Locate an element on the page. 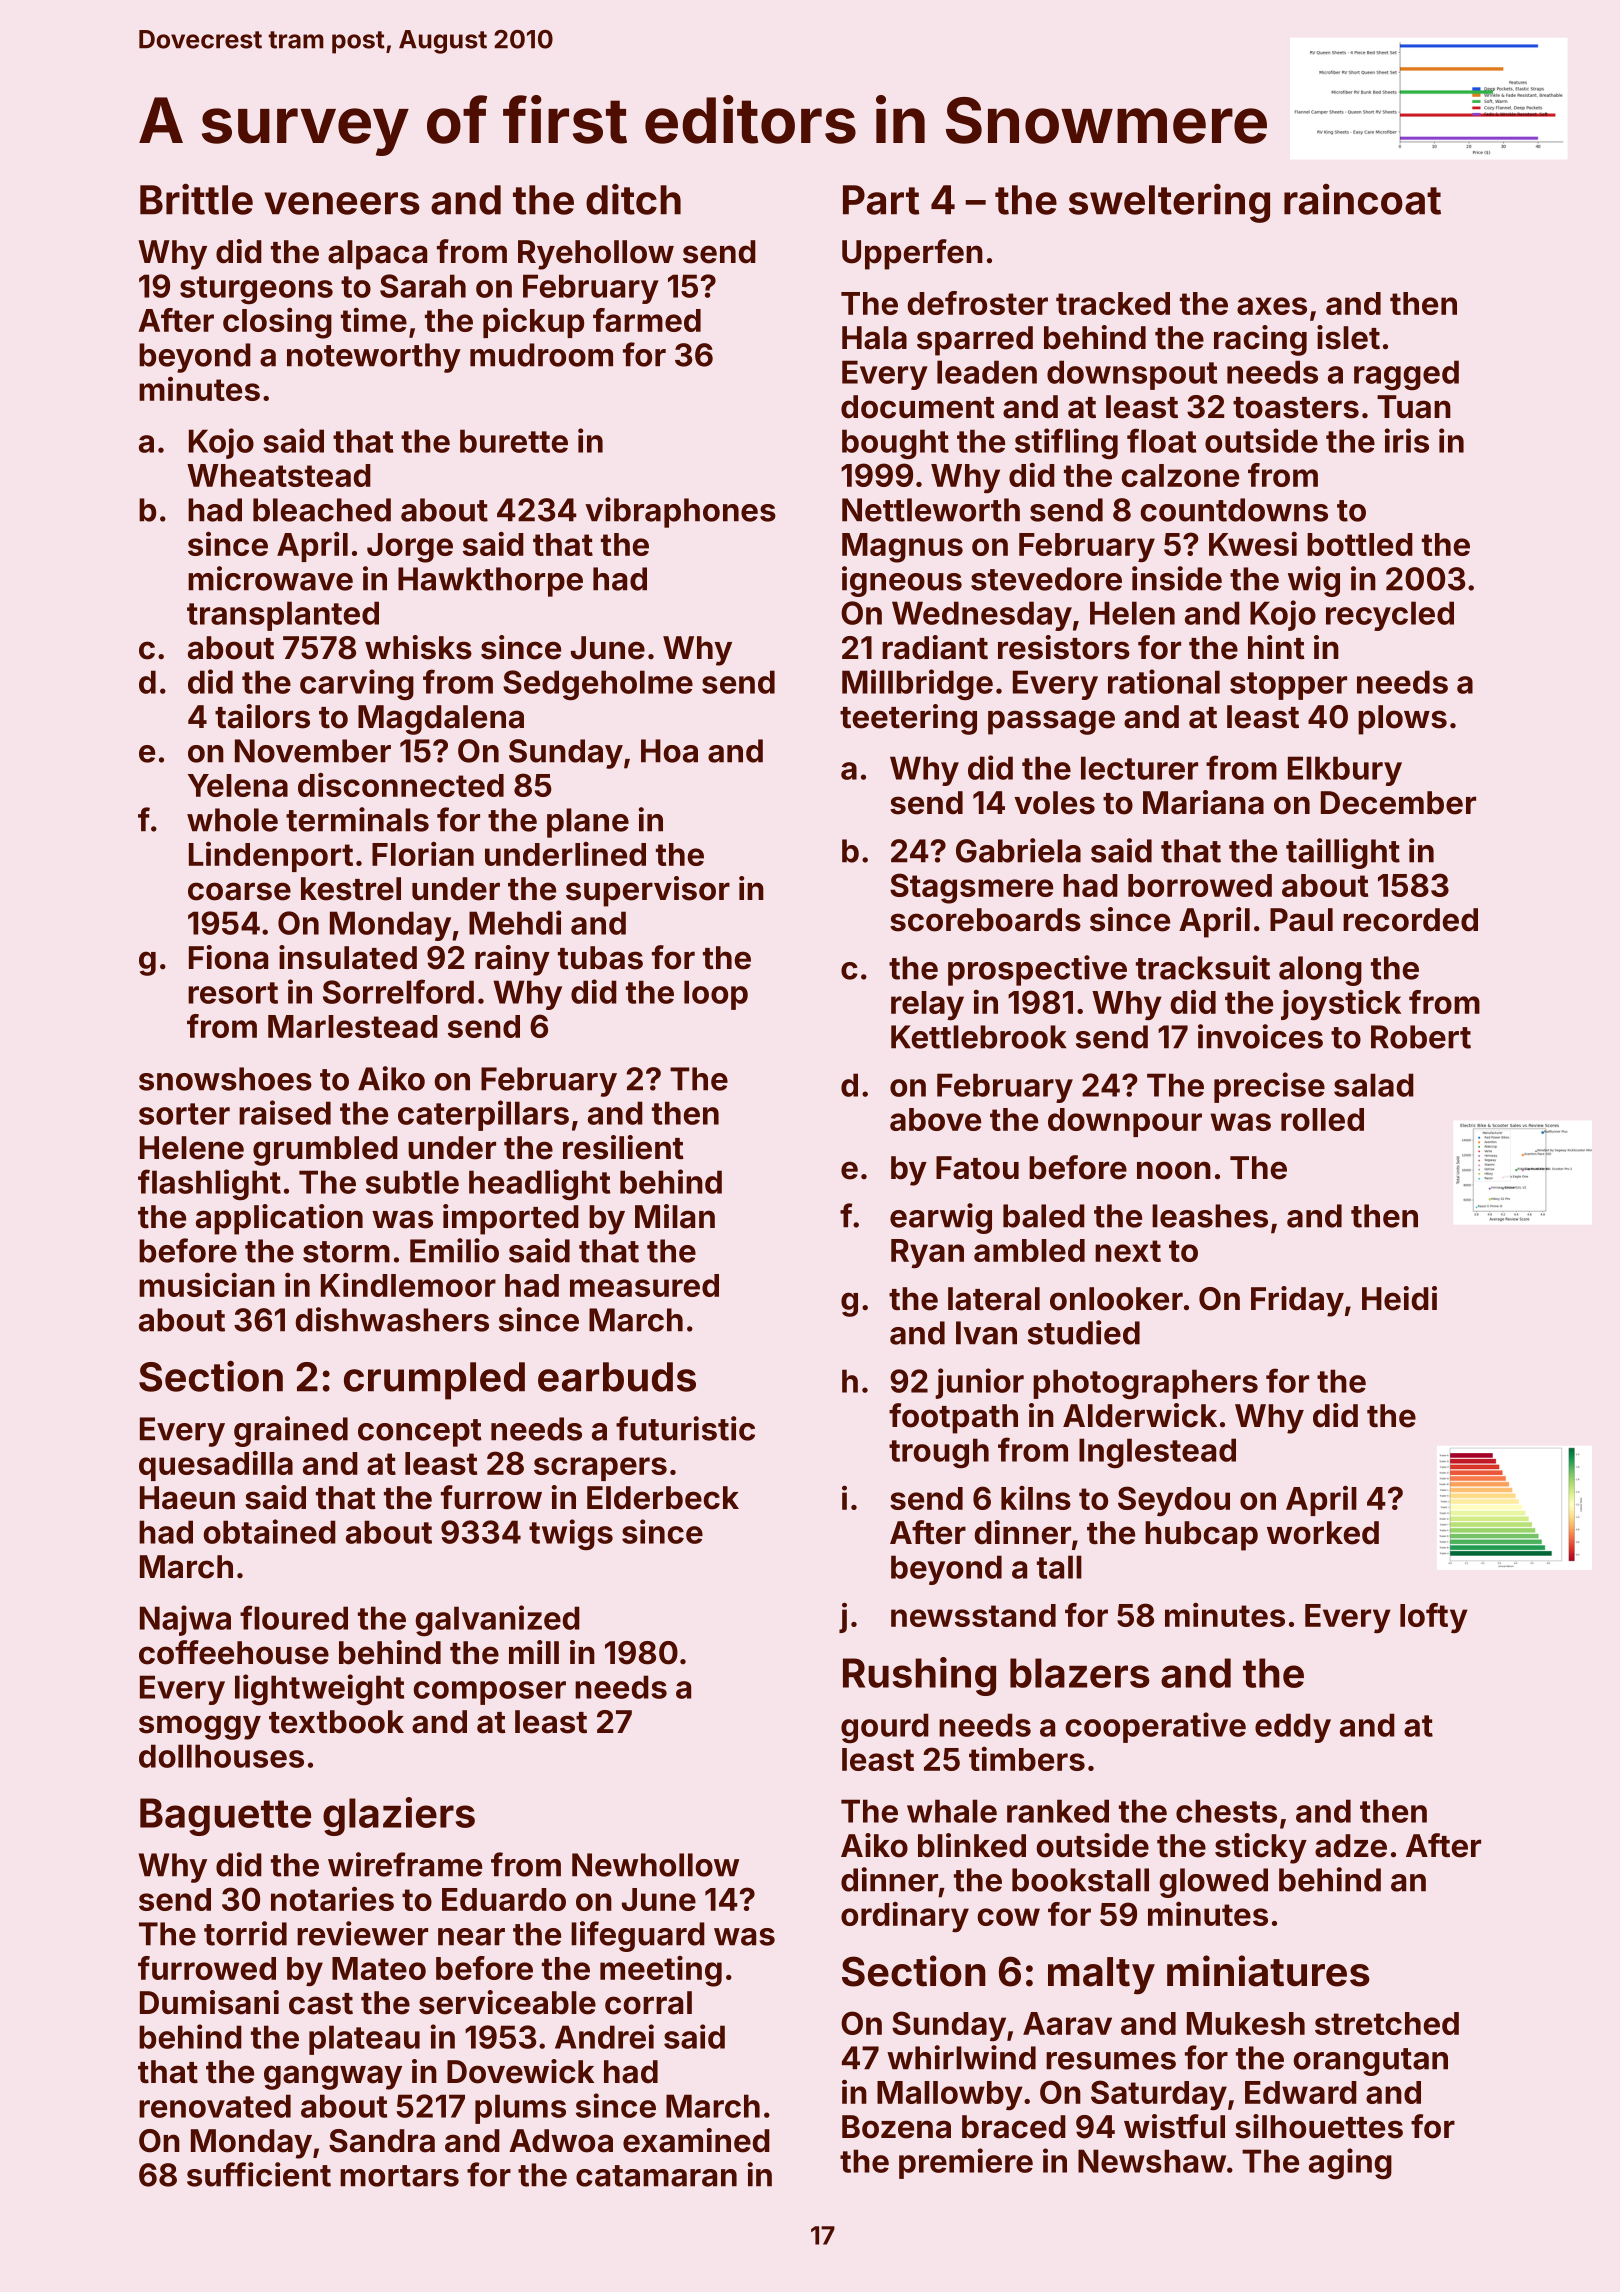 Image resolution: width=1620 pixels, height=2292 pixels. Milan is located at coordinates (675, 1216).
